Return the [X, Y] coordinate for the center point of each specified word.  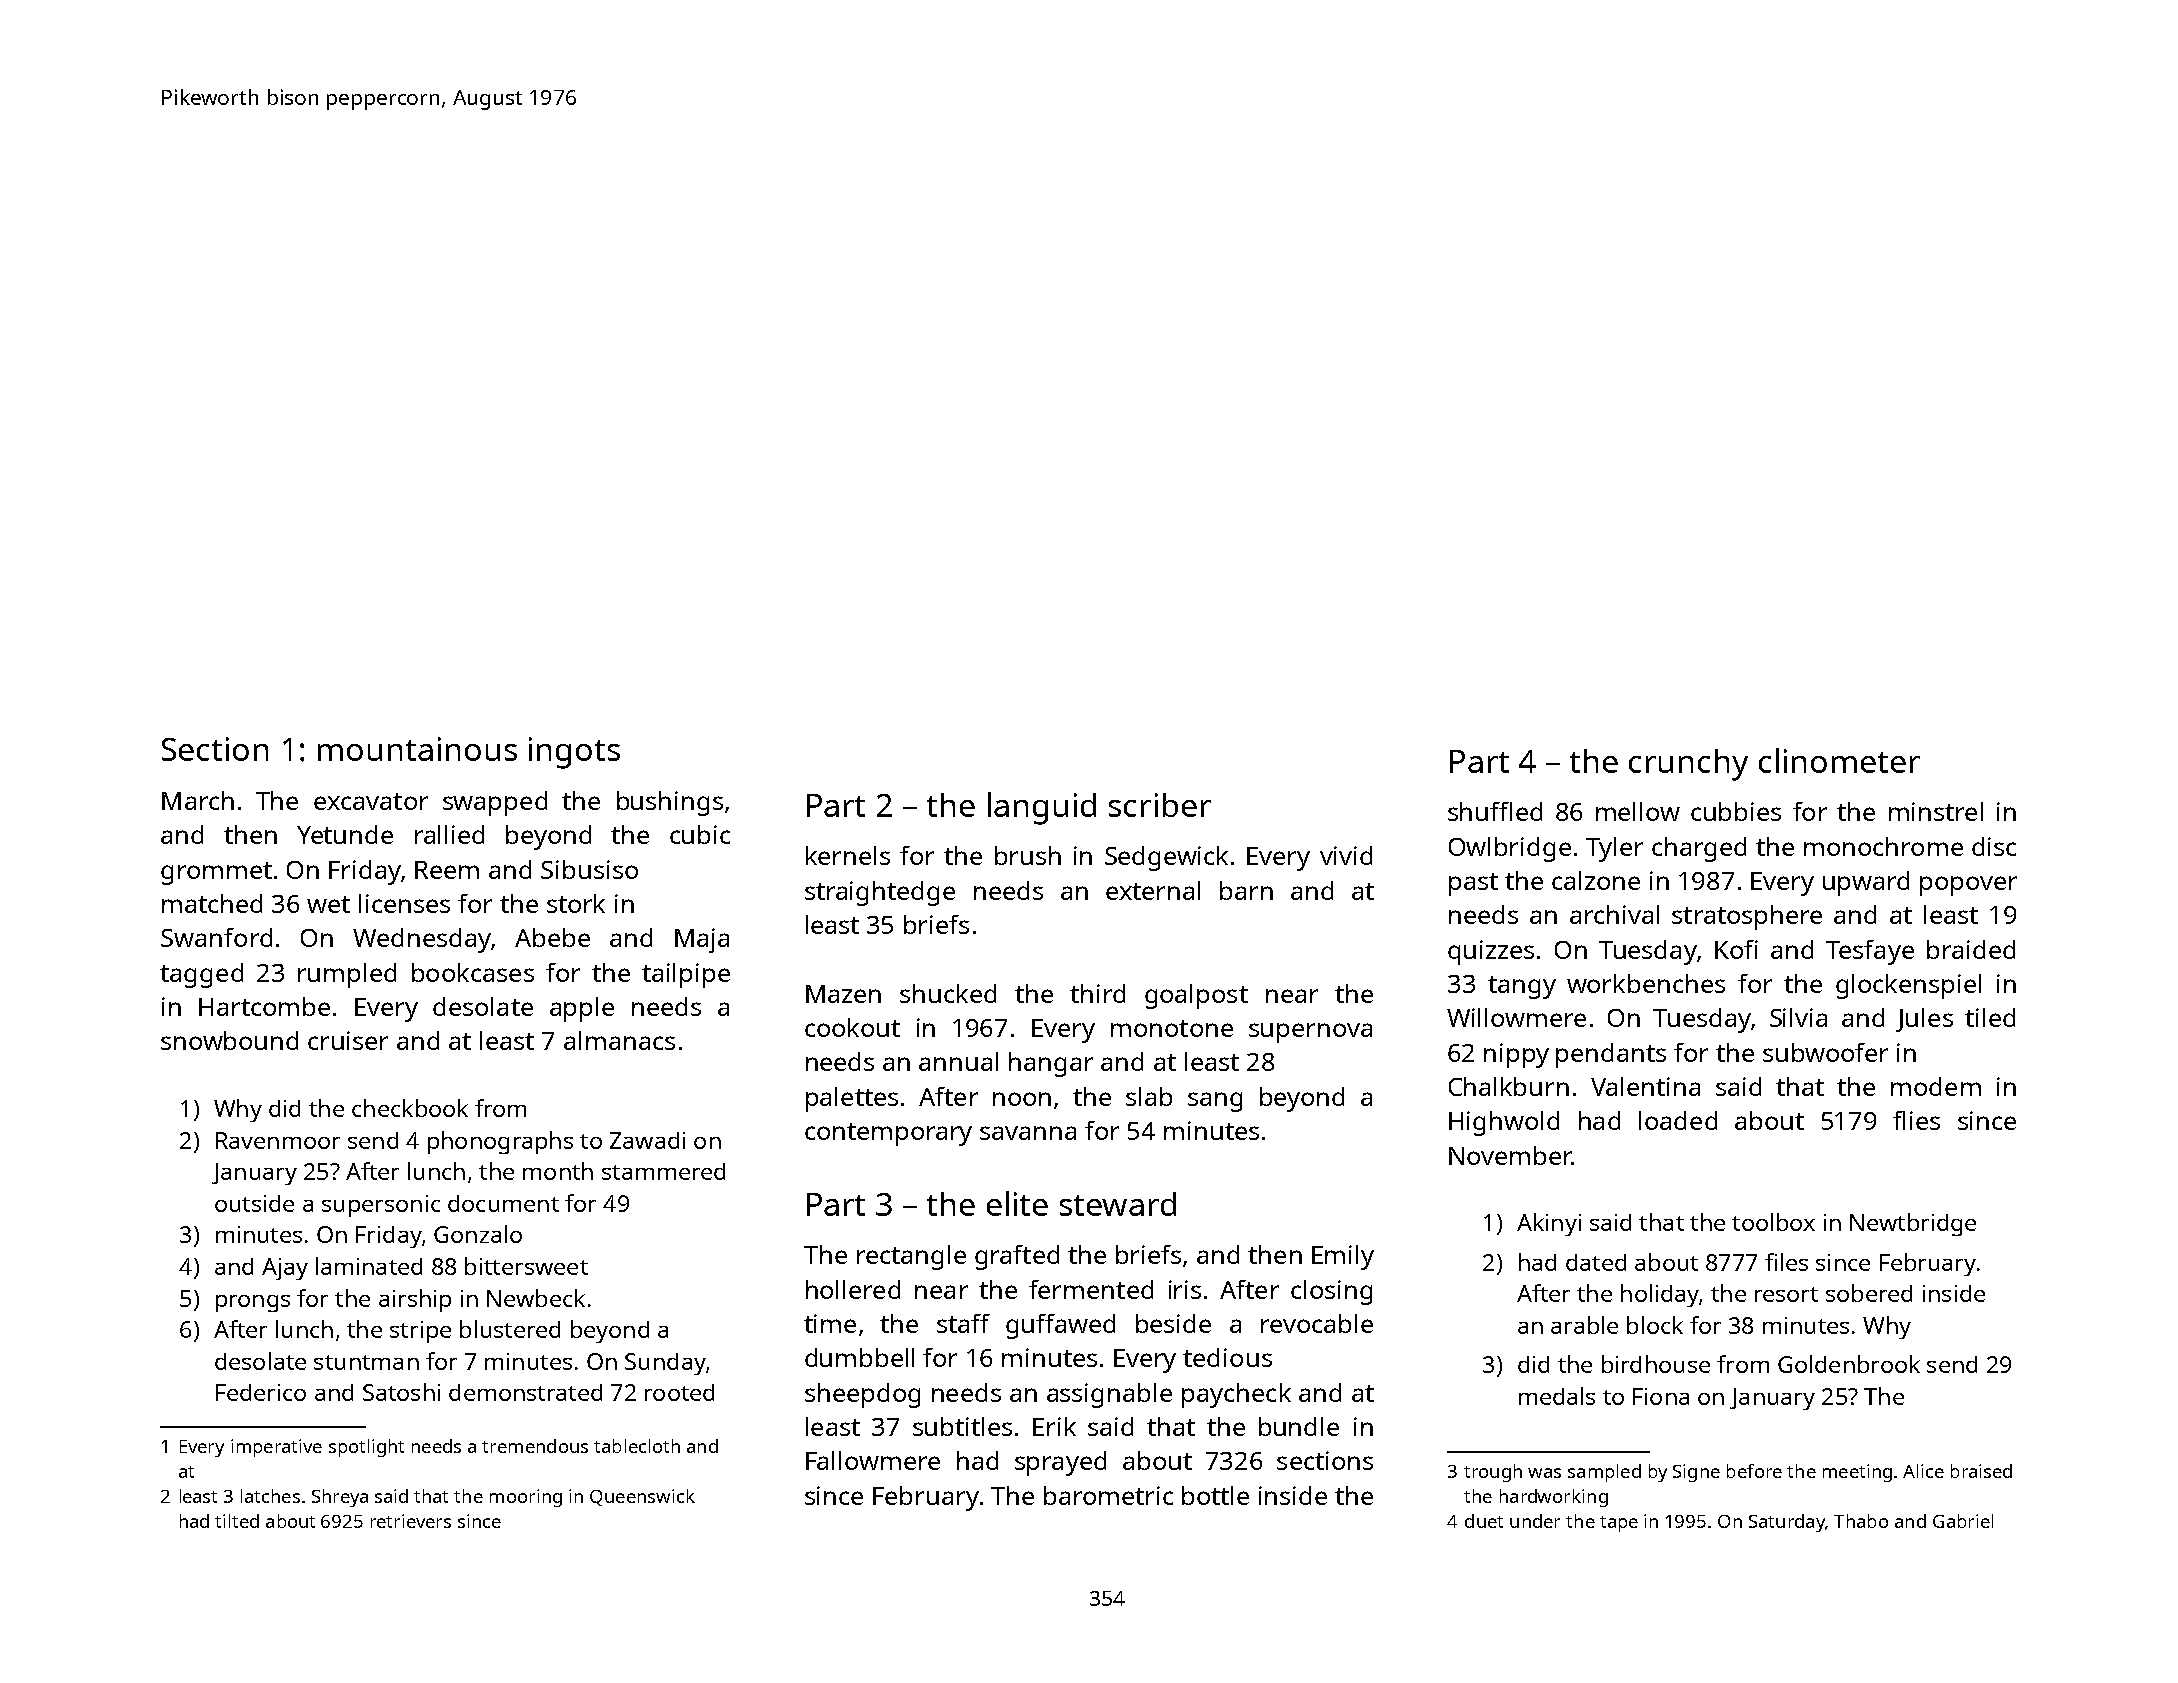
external [1153, 890]
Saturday [1787, 1523]
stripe [420, 1332]
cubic [700, 834]
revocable [1317, 1323]
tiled [1990, 1017]
